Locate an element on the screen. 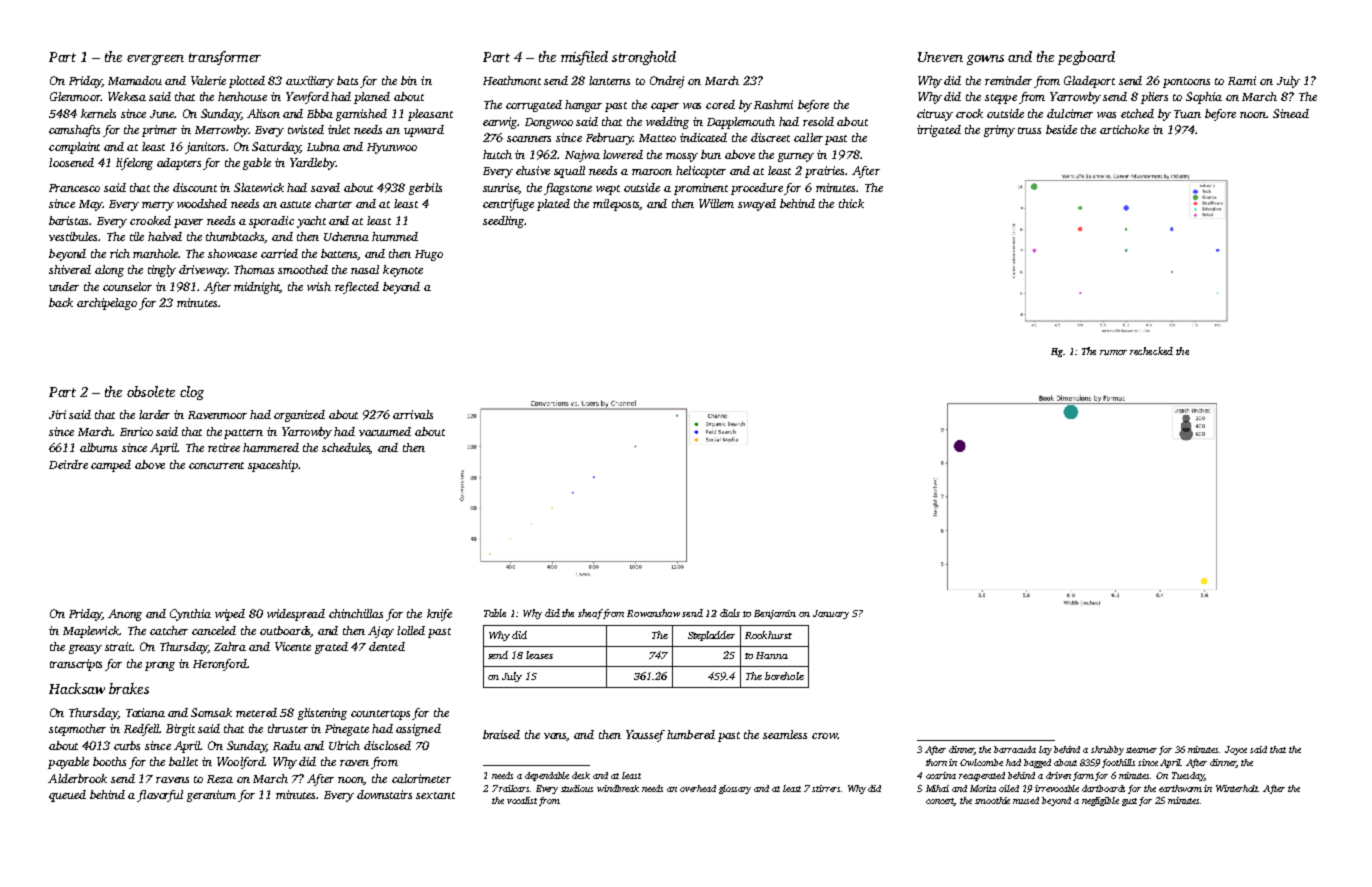  Benjamin is located at coordinates (775, 614).
